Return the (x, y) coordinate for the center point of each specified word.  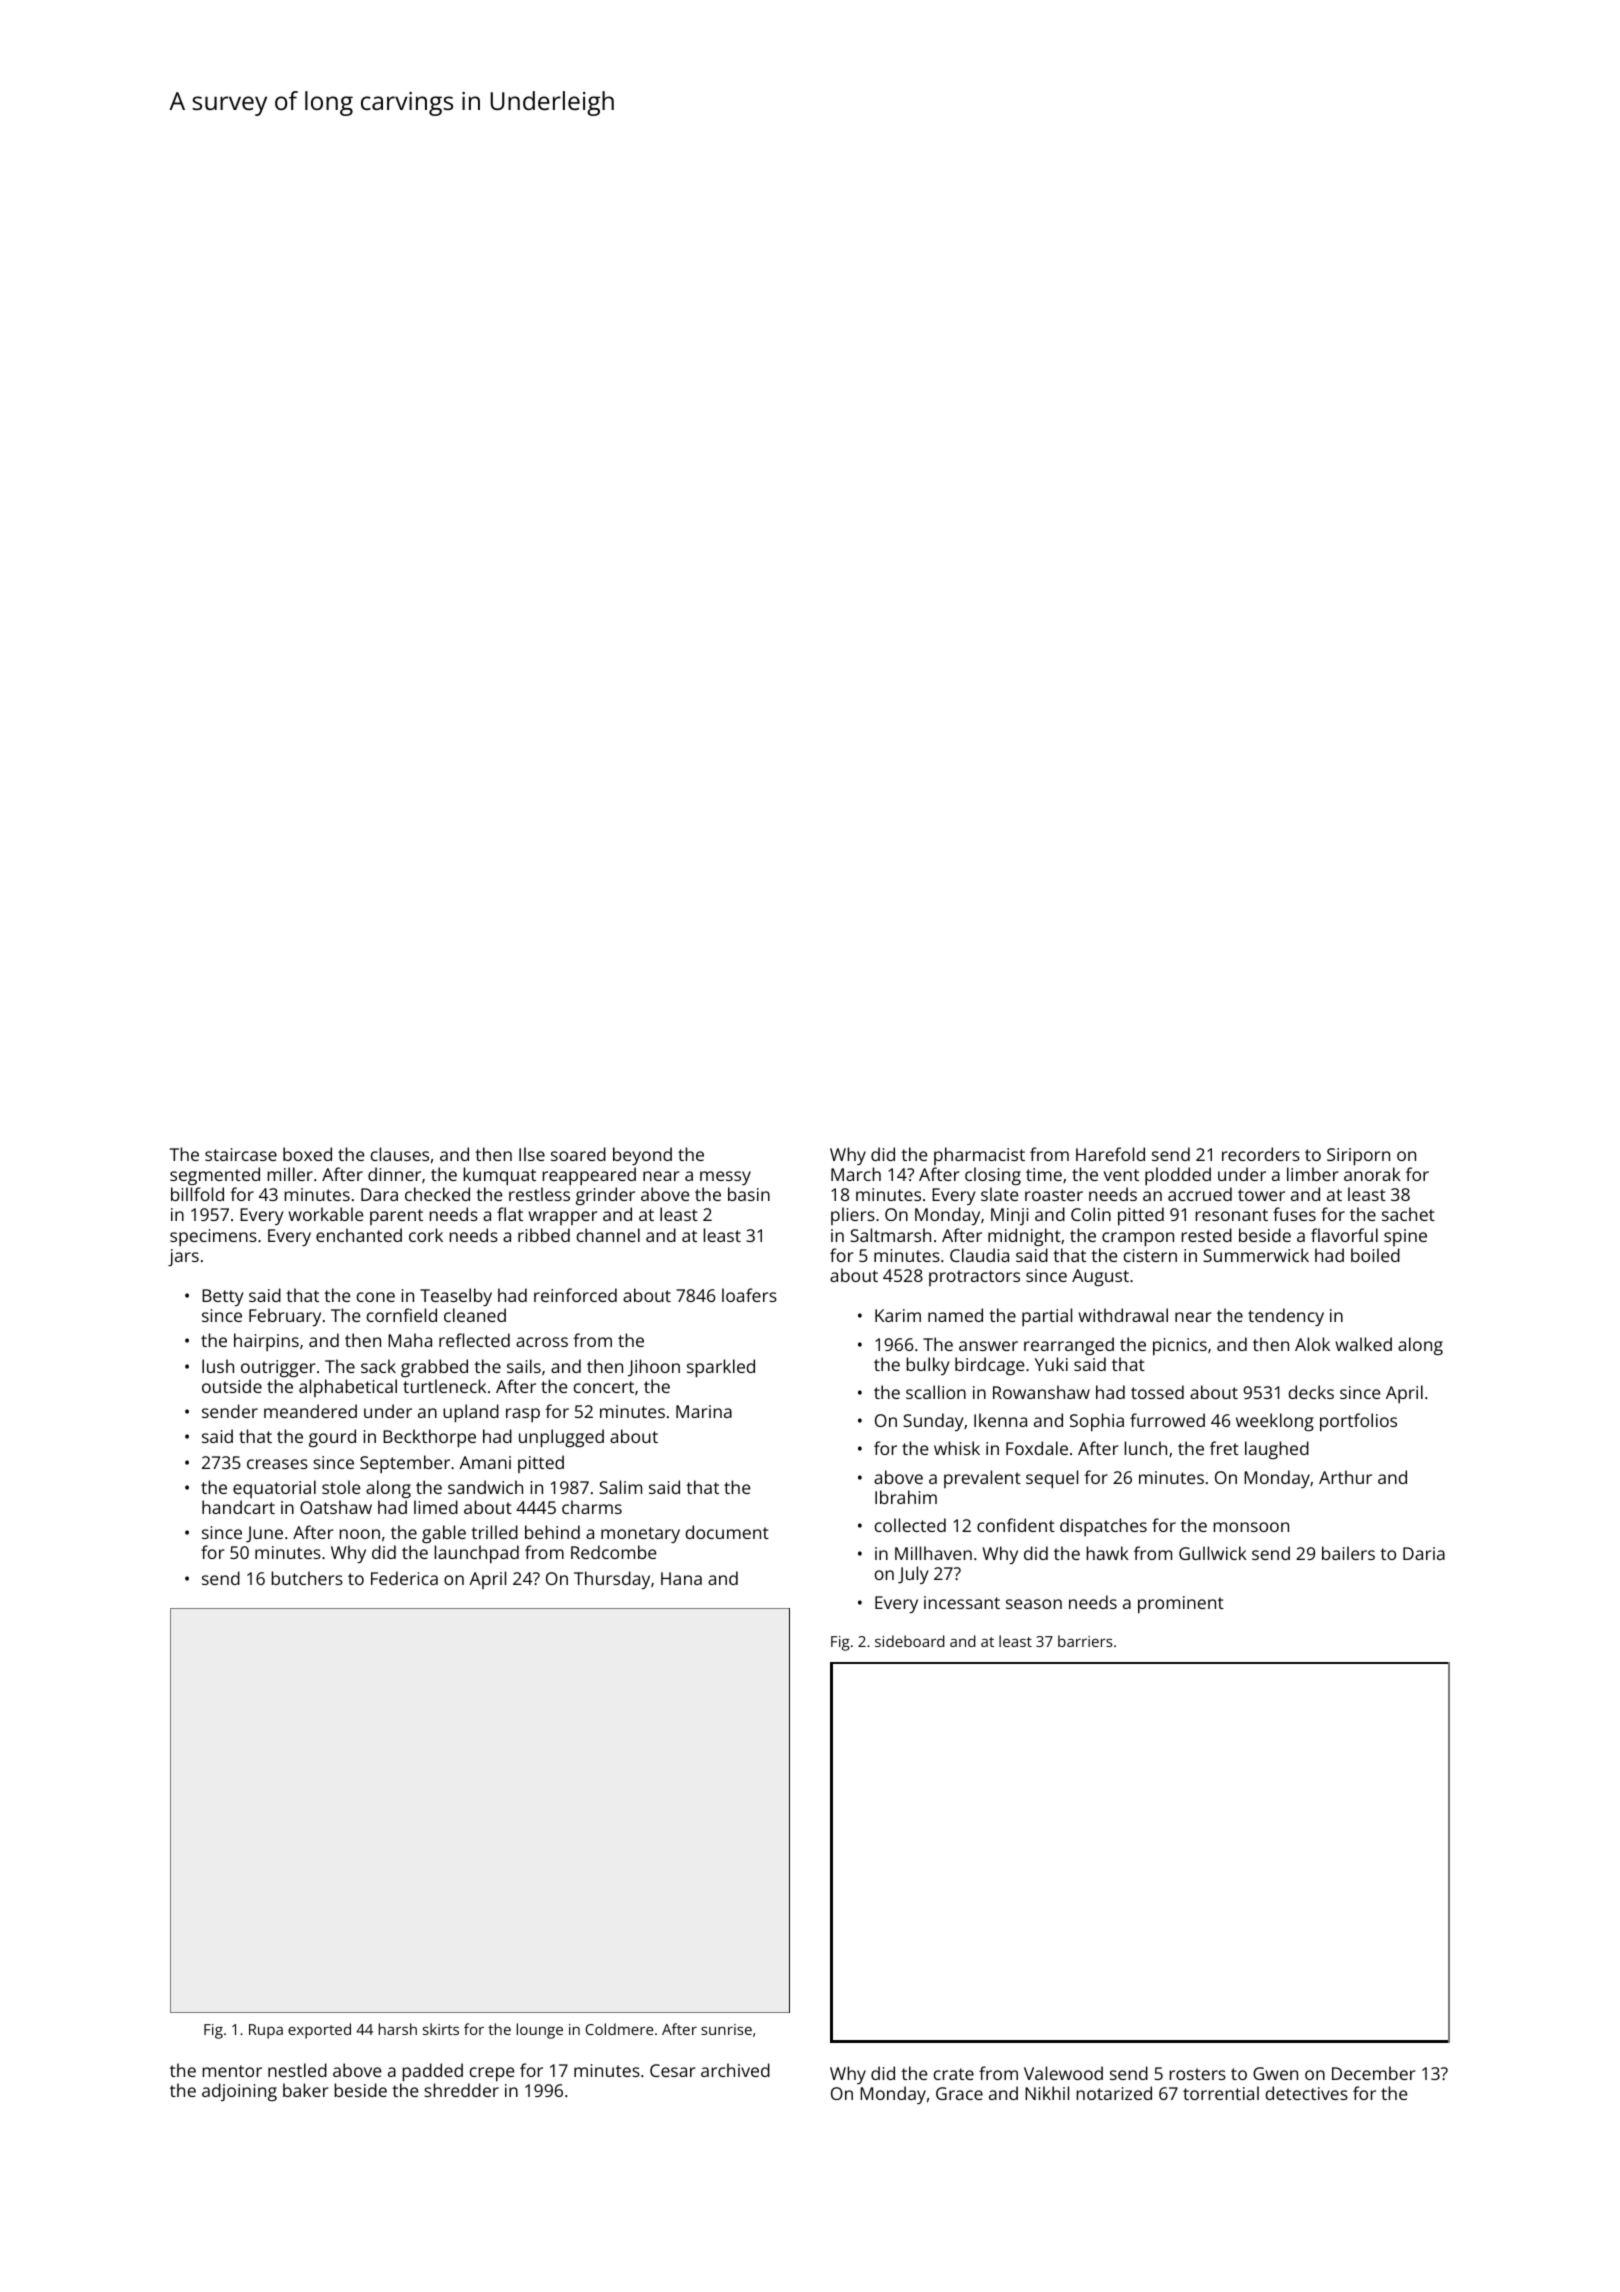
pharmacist (979, 1156)
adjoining (239, 2092)
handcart (238, 1507)
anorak (1372, 1174)
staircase (241, 1154)
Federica (404, 1578)
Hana (681, 1578)
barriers (1085, 1641)
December (1374, 2073)
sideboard (910, 1641)
